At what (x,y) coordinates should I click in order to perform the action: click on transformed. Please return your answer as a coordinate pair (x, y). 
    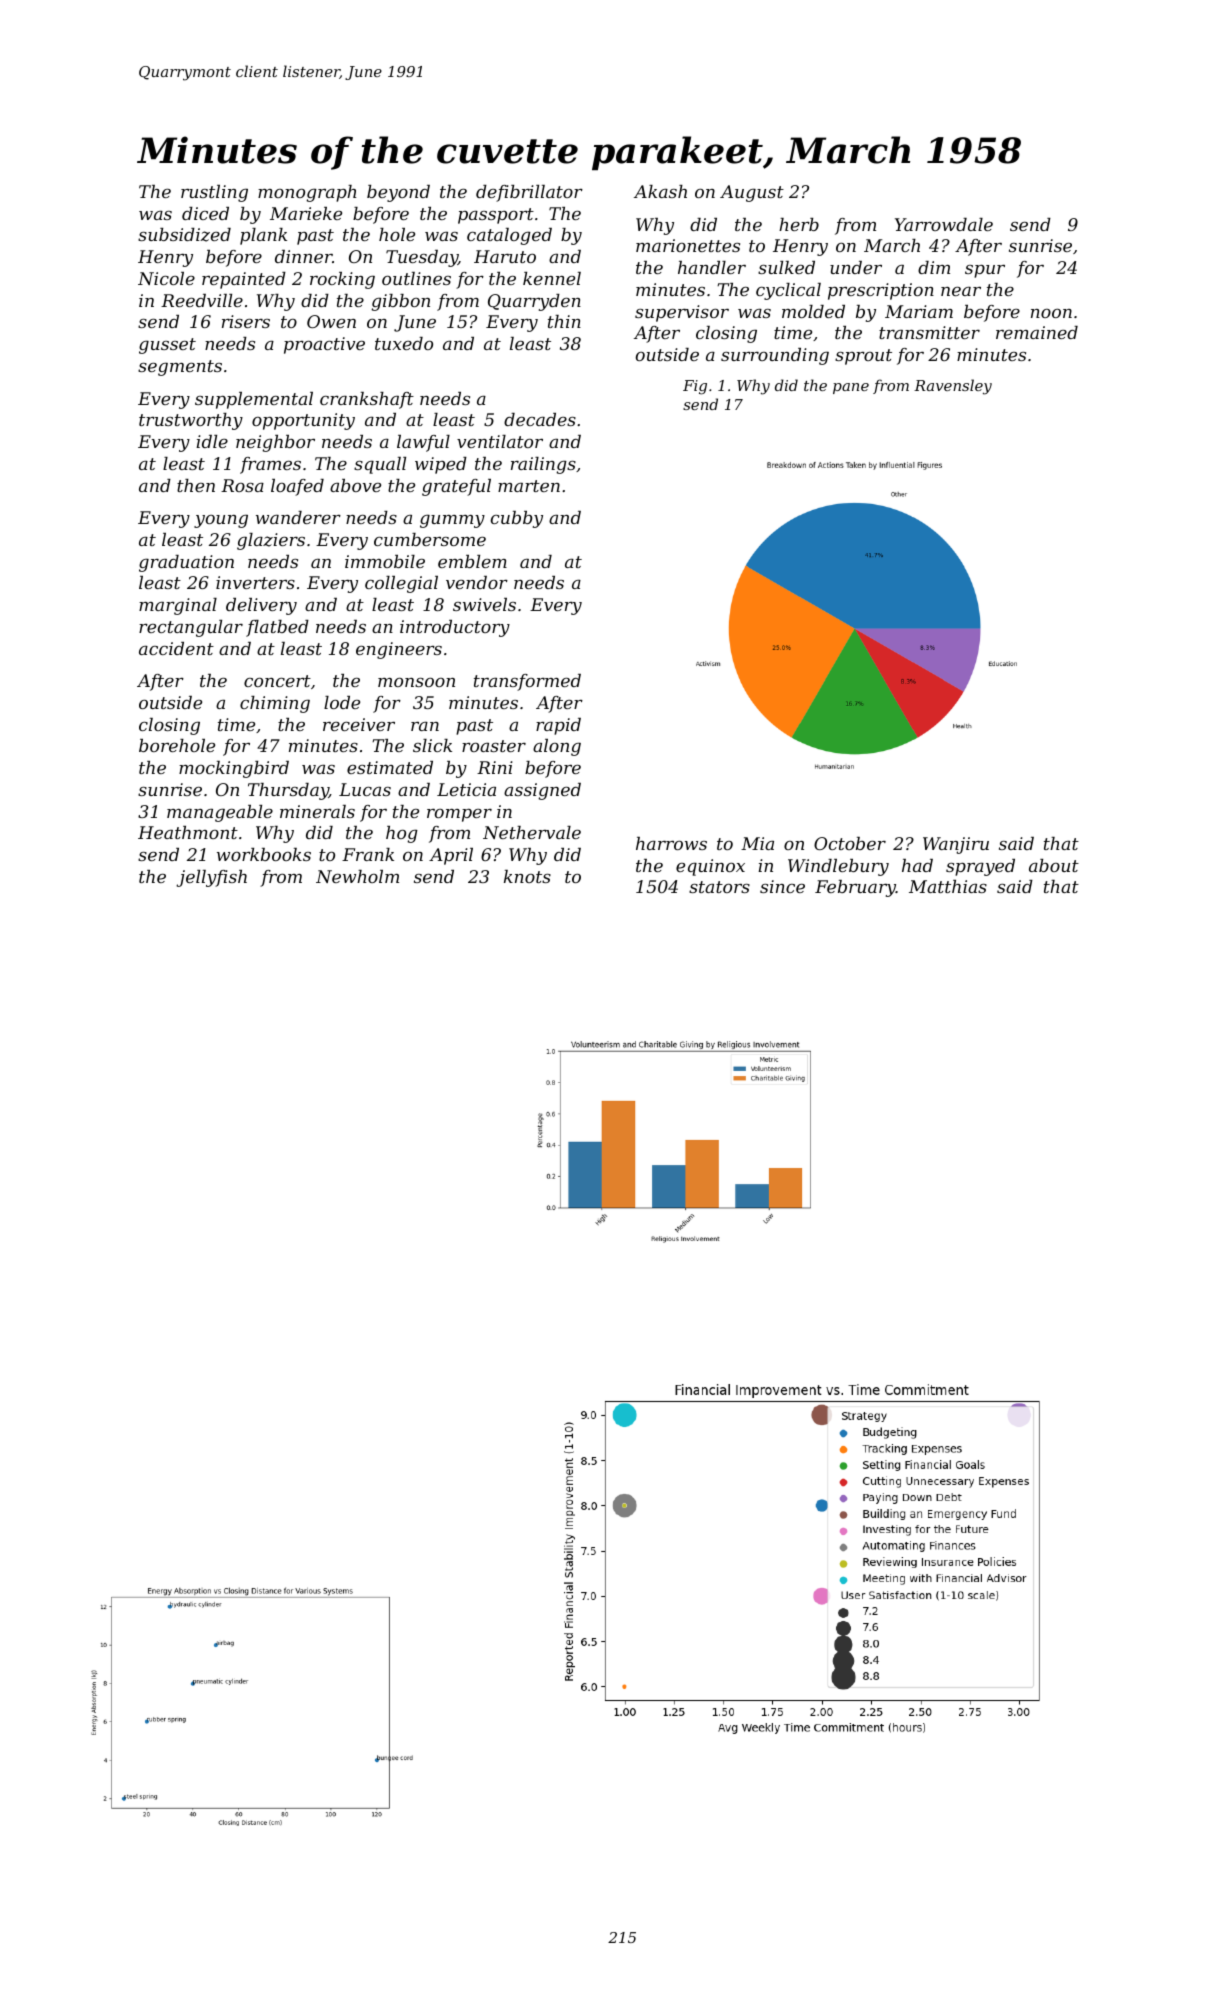
    Looking at the image, I should click on (527, 682).
